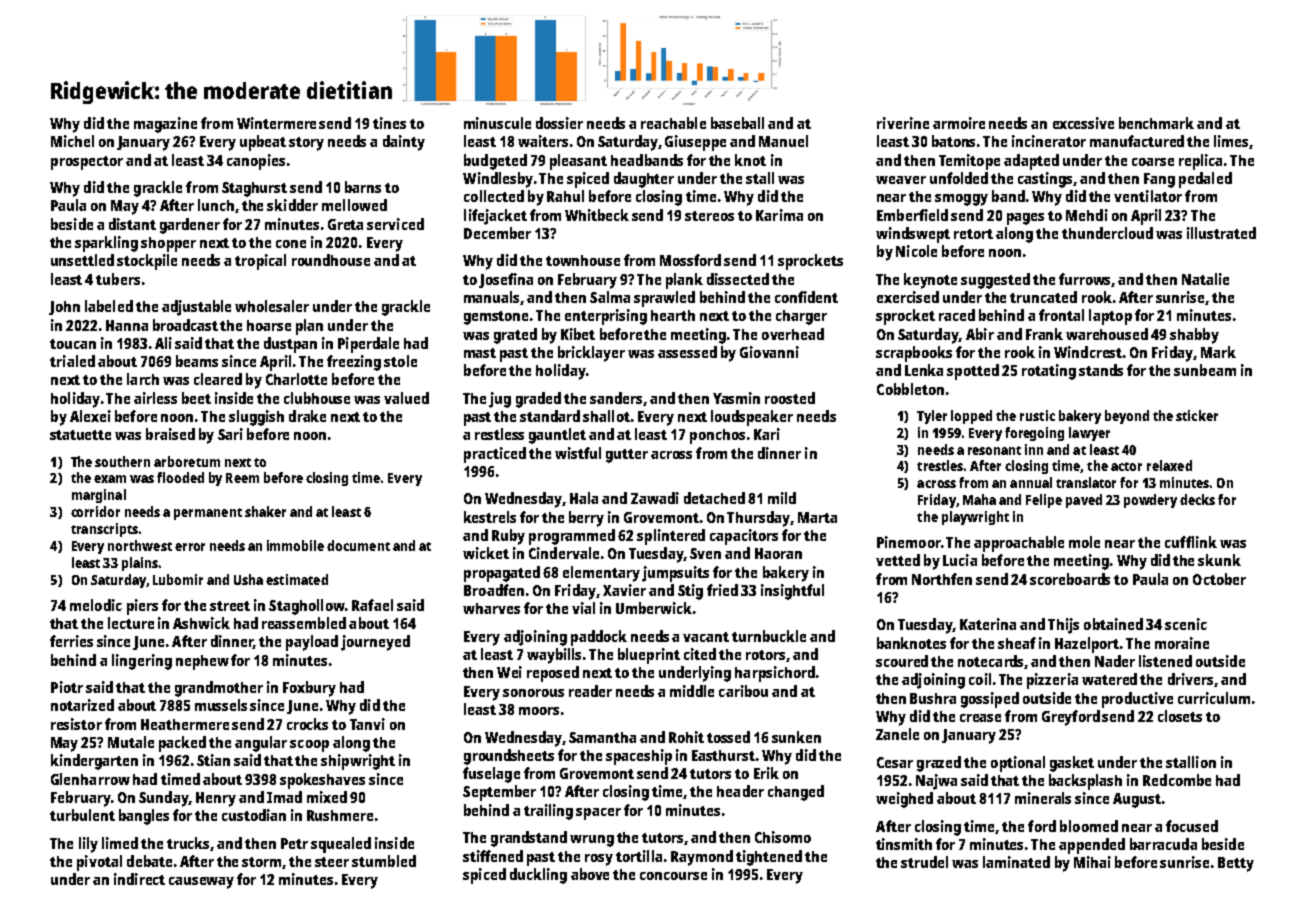  I want to click on barns, so click(363, 187).
